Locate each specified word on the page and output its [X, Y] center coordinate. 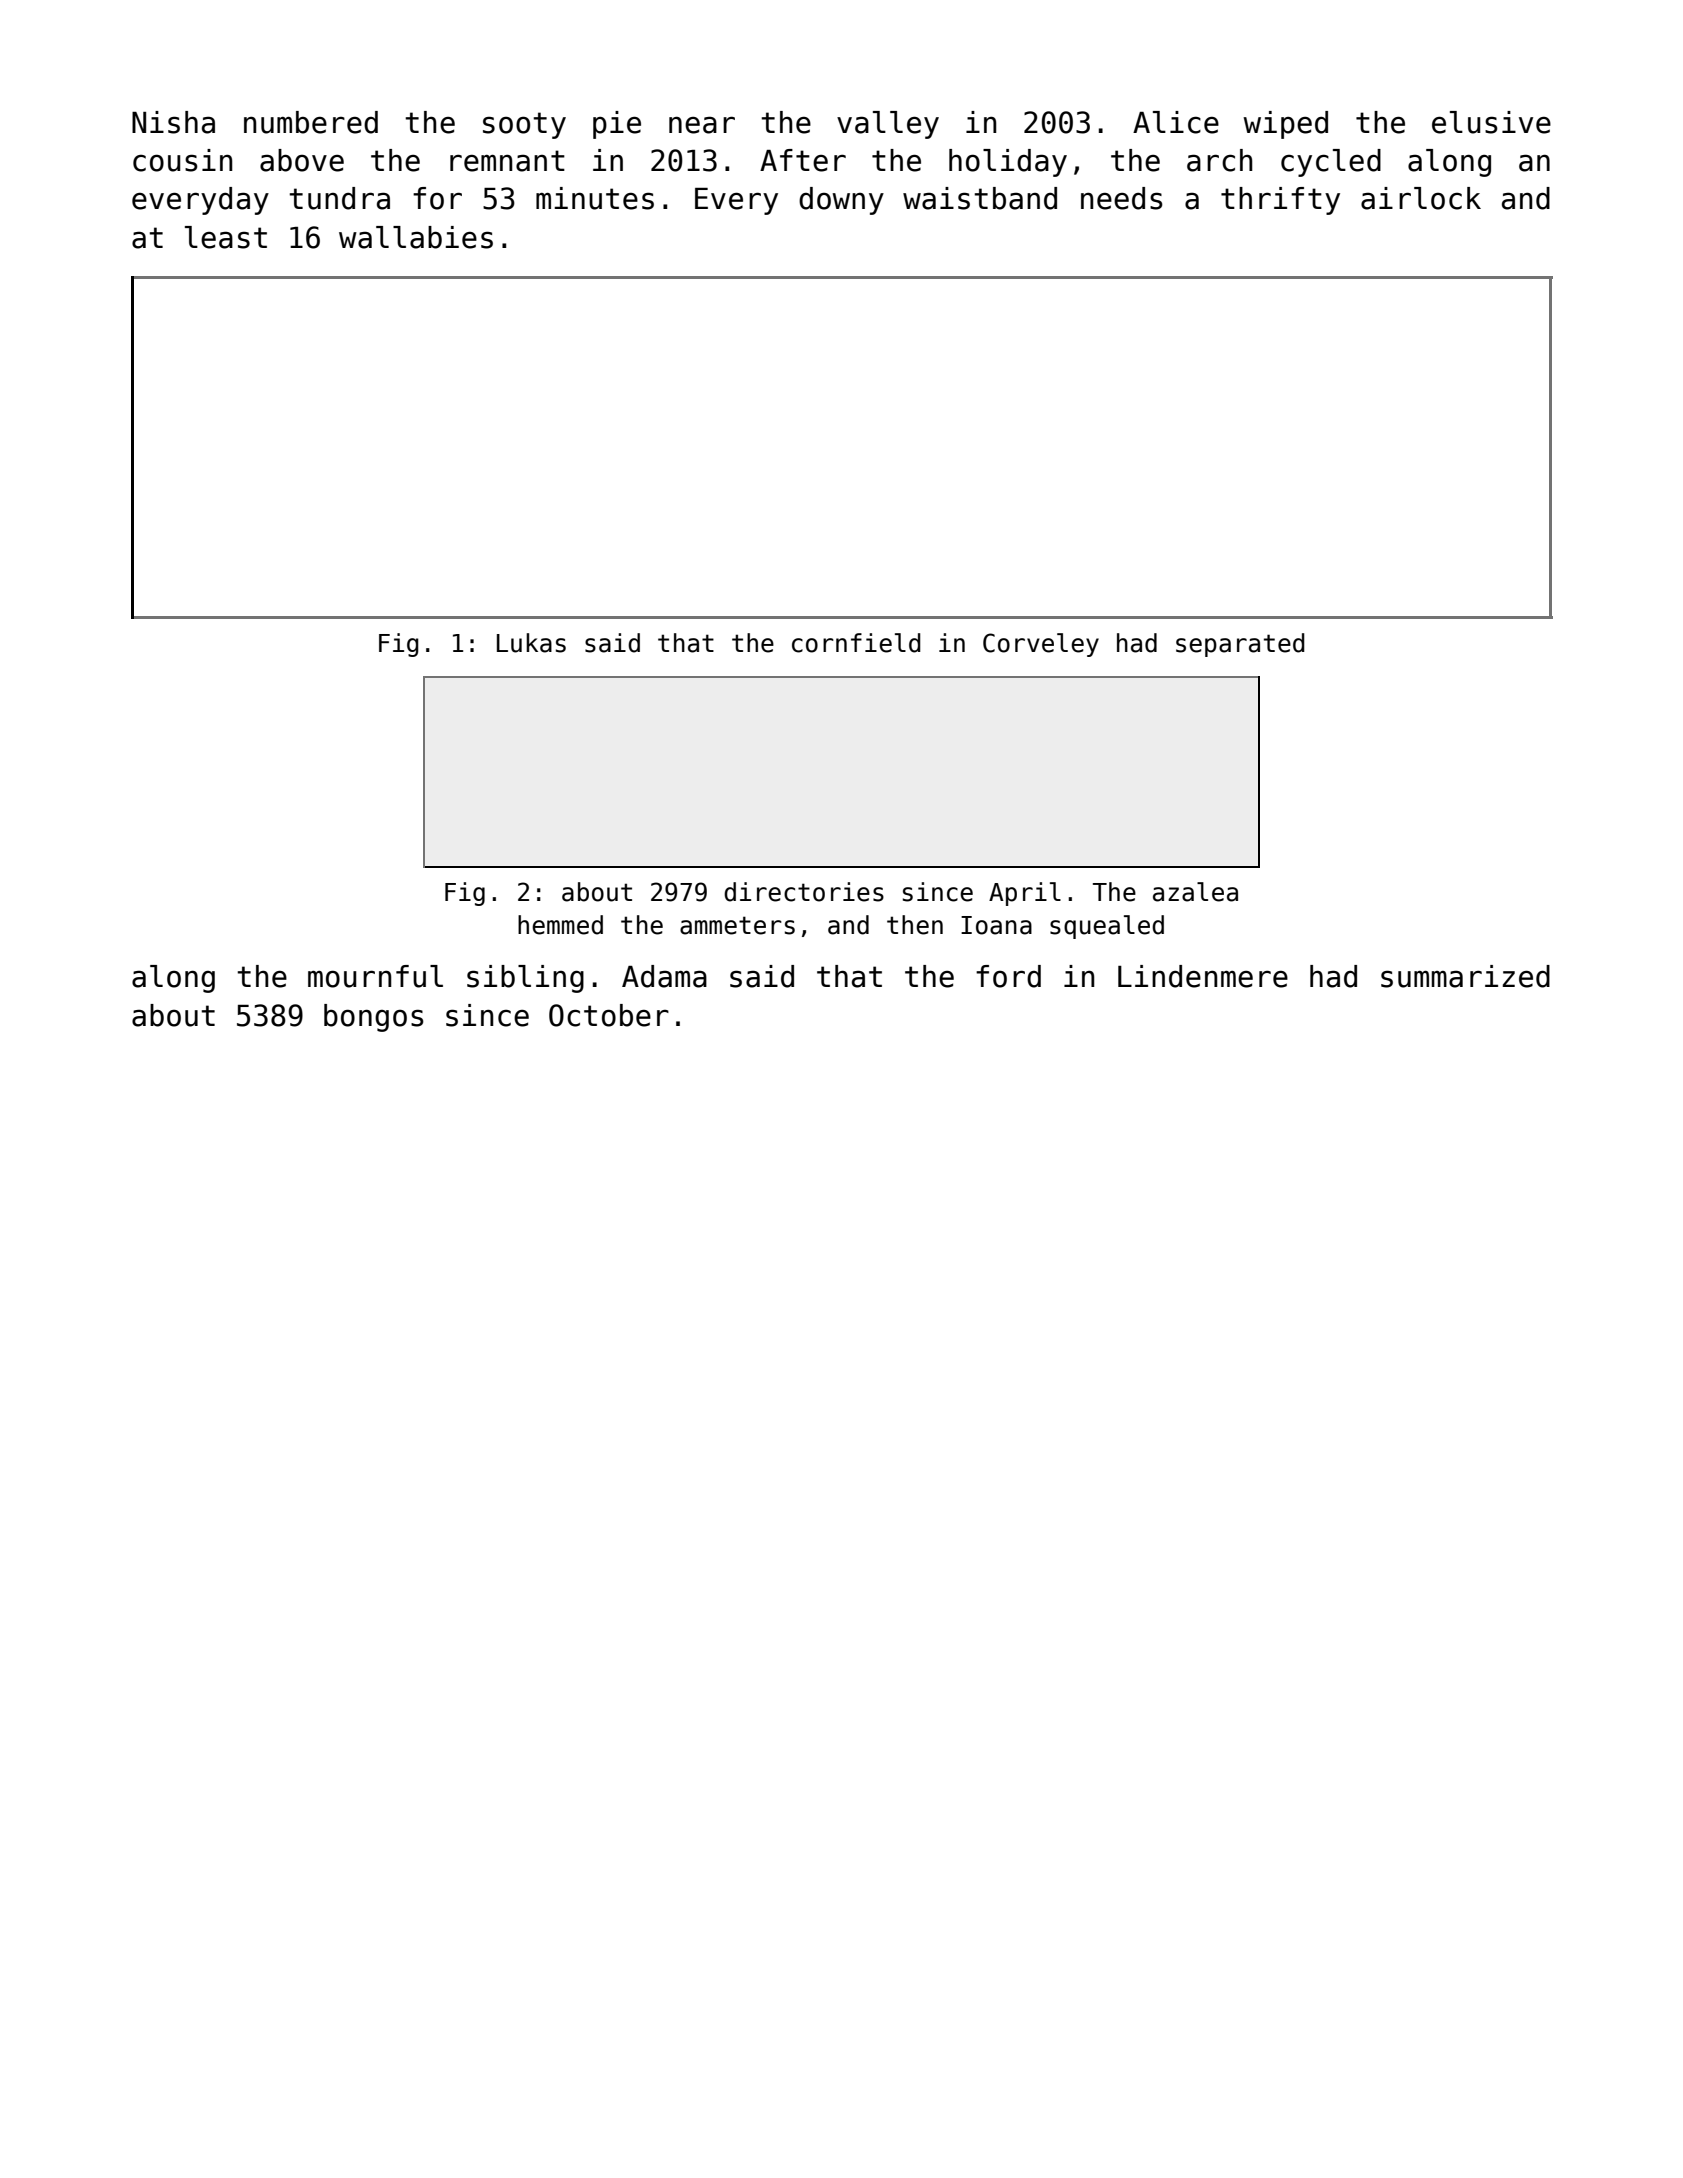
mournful [375, 976]
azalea [1195, 892]
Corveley [1041, 645]
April [1025, 894]
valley [888, 125]
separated [1240, 645]
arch [1219, 160]
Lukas [531, 643]
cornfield [856, 643]
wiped [1285, 125]
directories [804, 892]
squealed [1107, 927]
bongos [374, 1018]
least [226, 237]
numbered [311, 122]
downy [841, 201]
